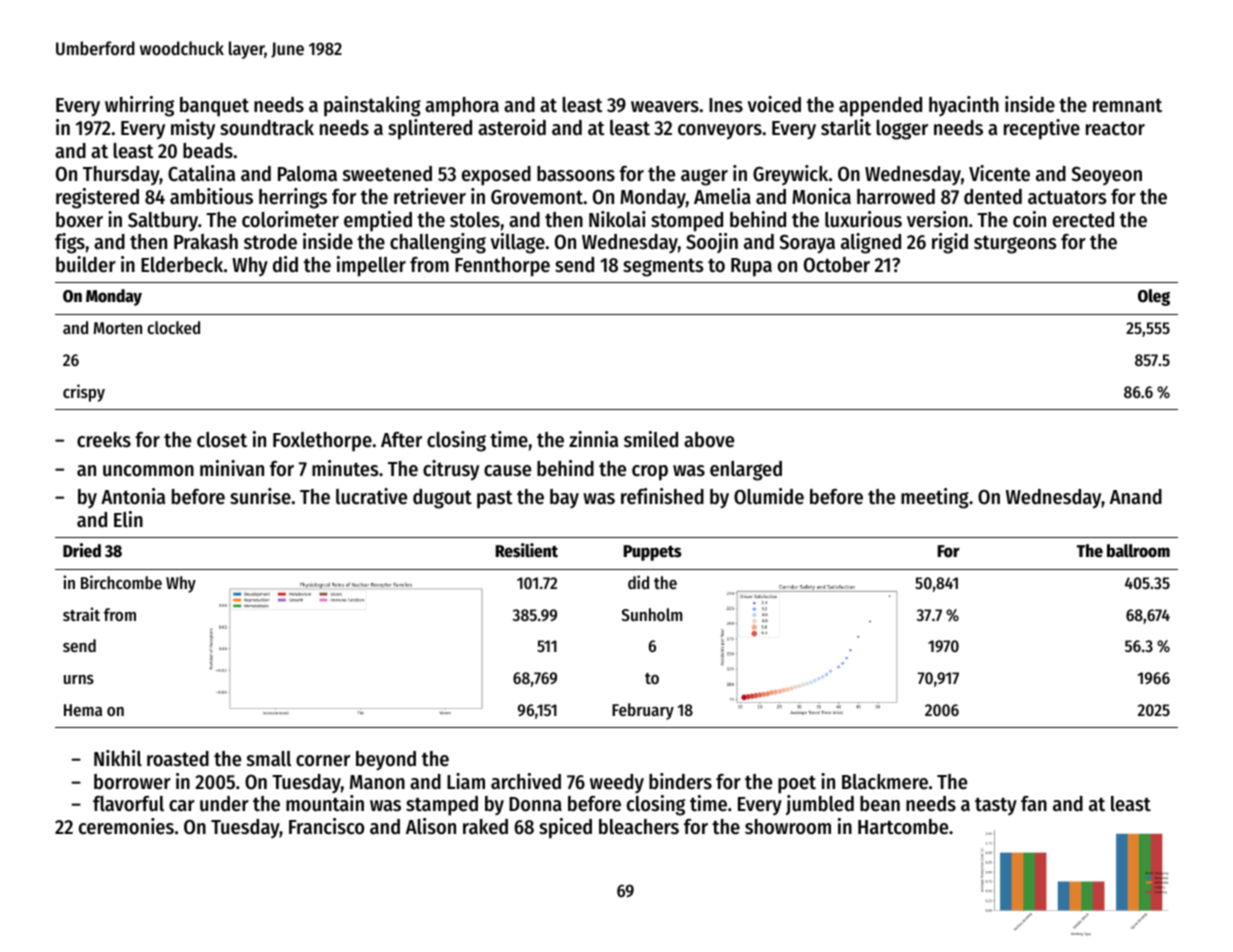  Describe the element at coordinates (903, 827) in the image. I see `Hartcombe` at that location.
